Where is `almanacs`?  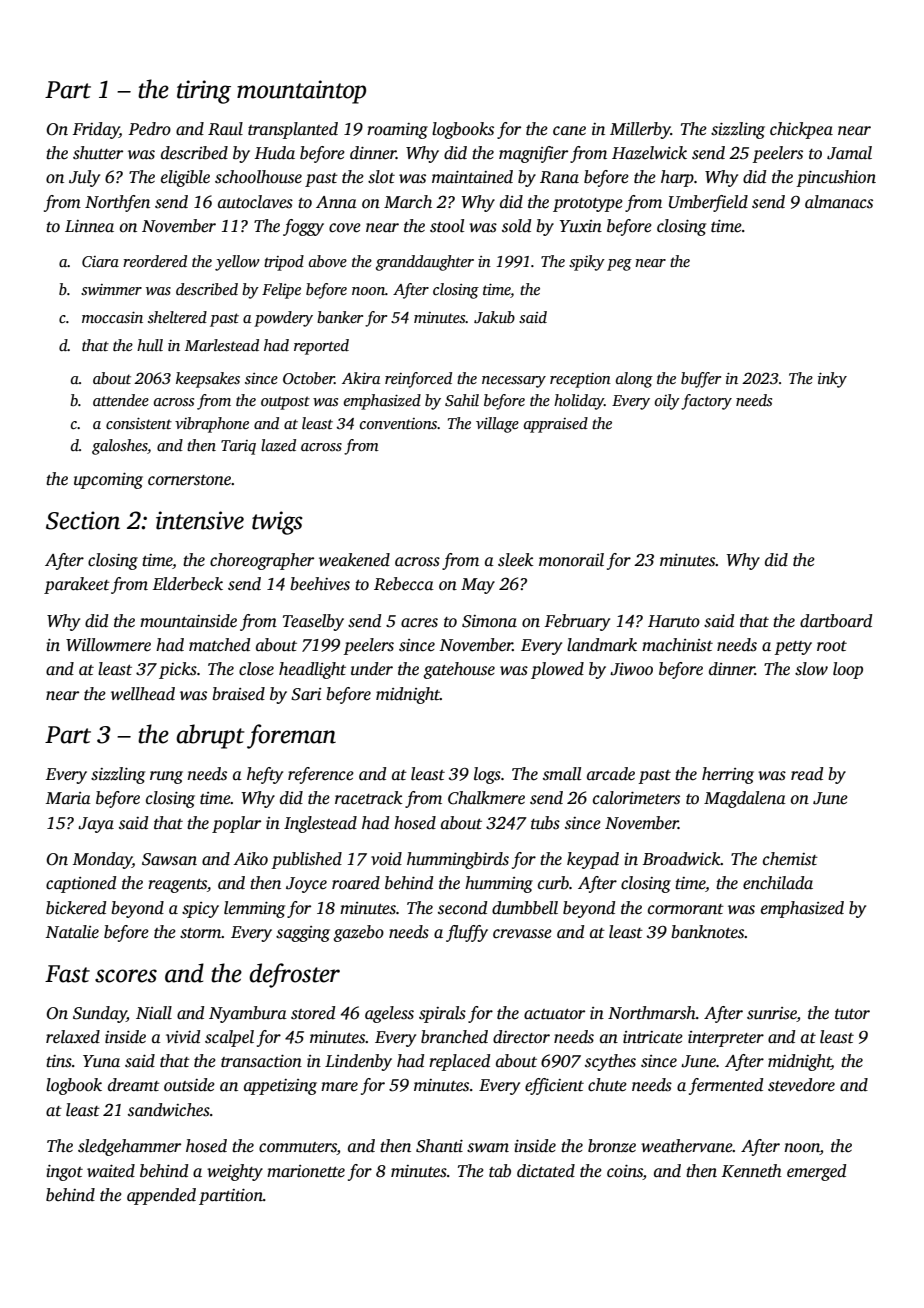
almanacs is located at coordinates (839, 202).
